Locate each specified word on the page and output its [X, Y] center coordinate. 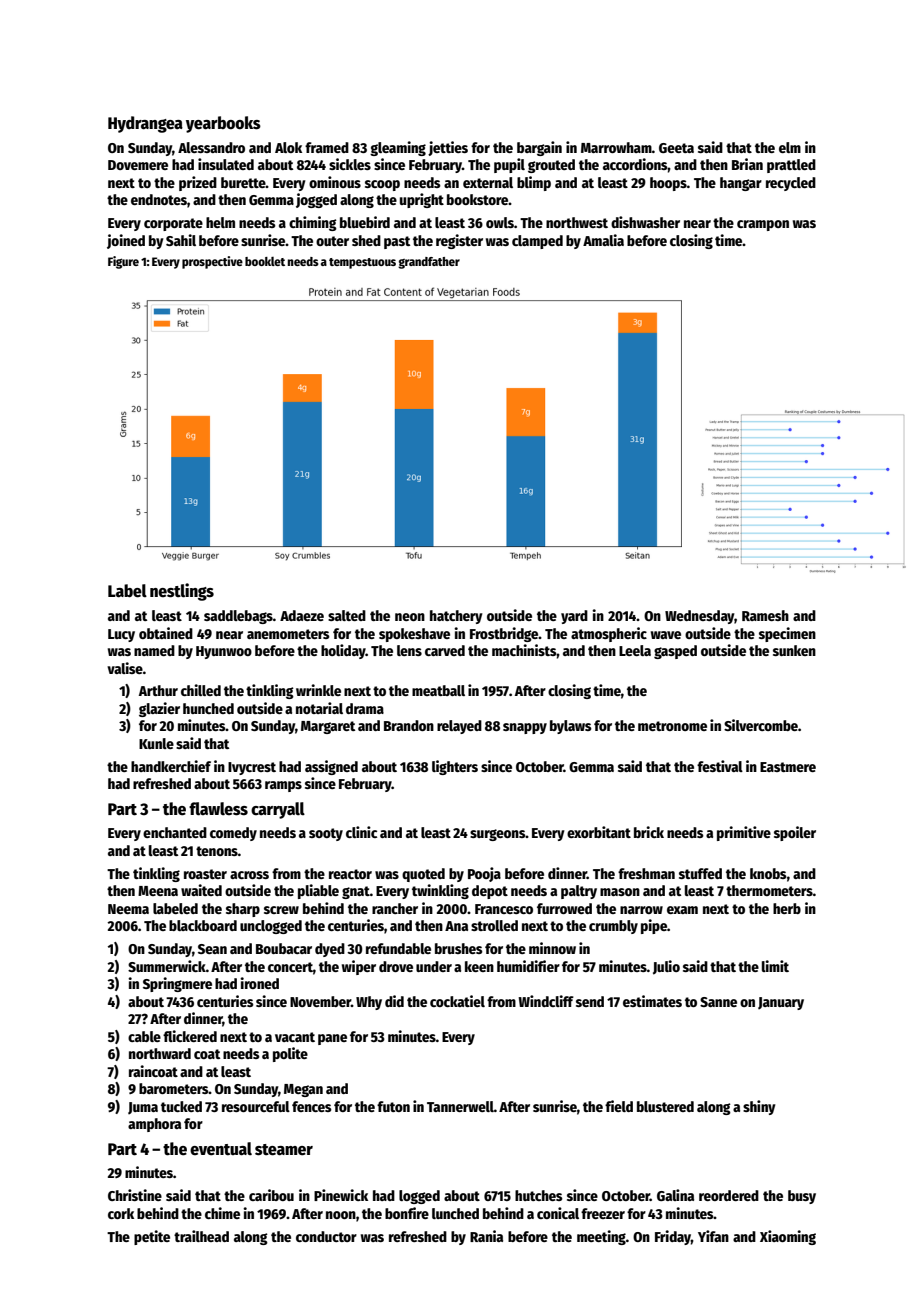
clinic [361, 832]
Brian [747, 164]
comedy [233, 834]
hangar [741, 184]
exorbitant [599, 832]
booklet [265, 261]
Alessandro [211, 147]
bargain [539, 148]
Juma [143, 1108]
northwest [577, 222]
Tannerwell [460, 1106]
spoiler [795, 833]
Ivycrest [252, 768]
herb [787, 908]
